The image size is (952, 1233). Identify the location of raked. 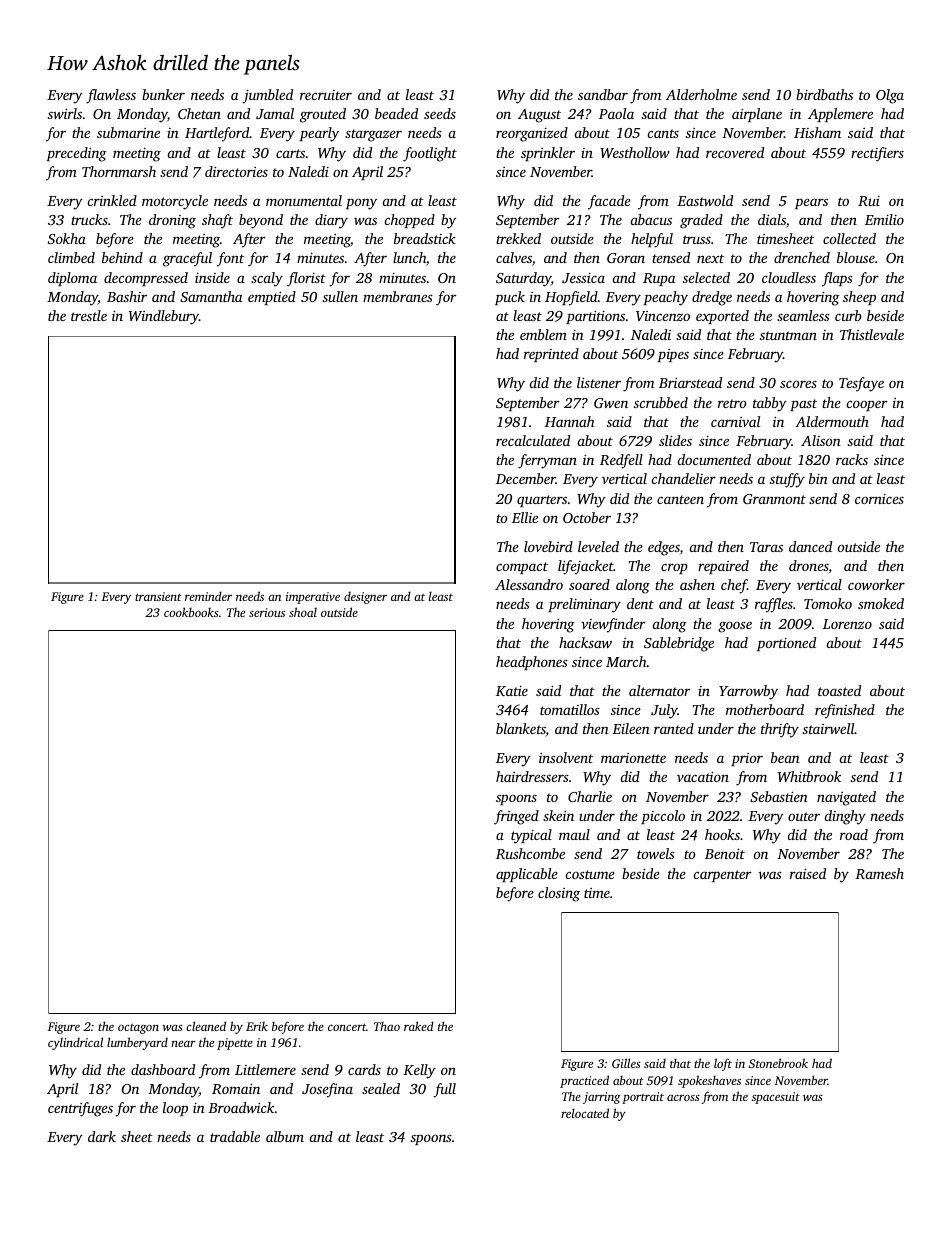
(419, 1026).
